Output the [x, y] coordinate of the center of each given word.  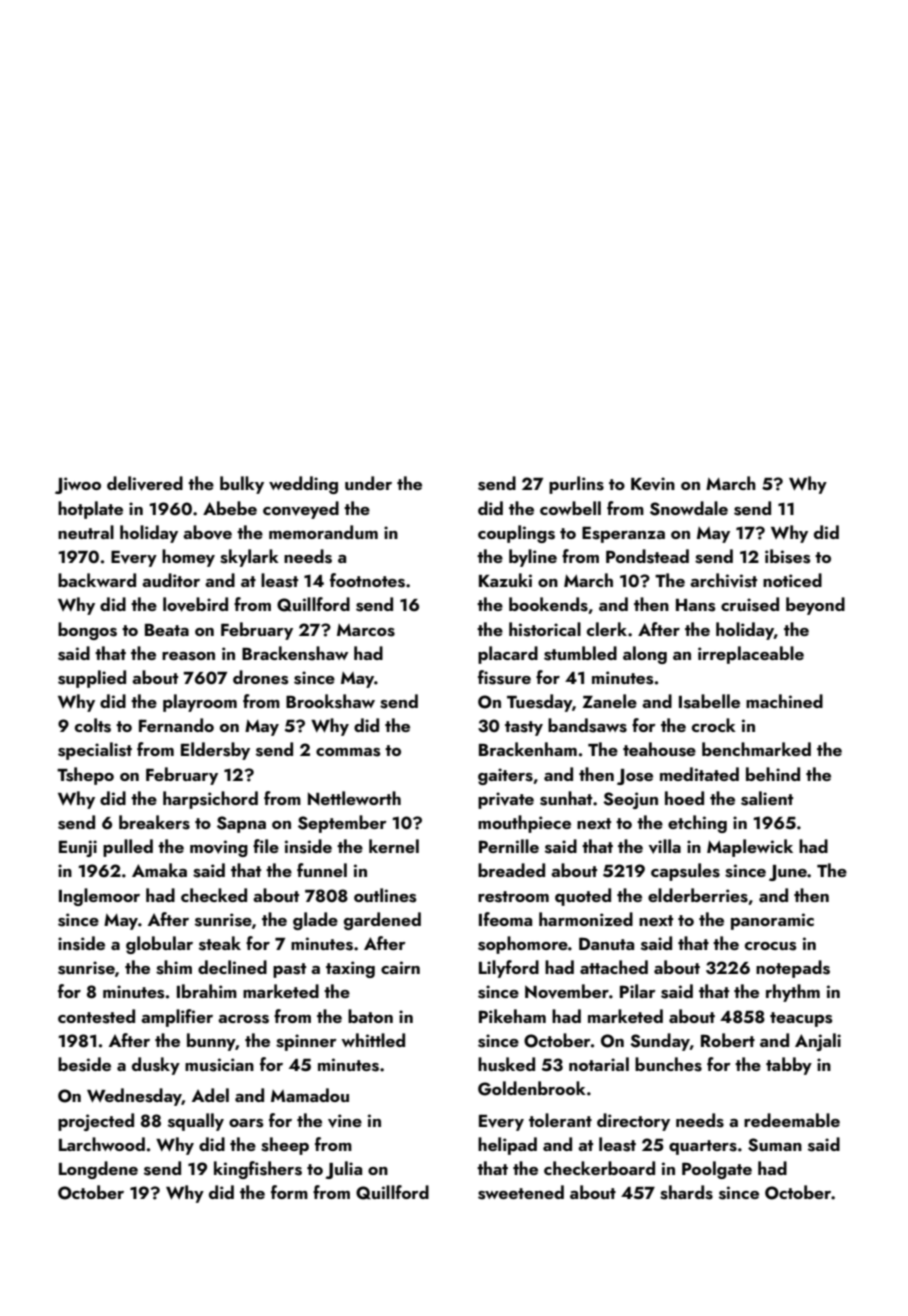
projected [96, 1122]
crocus [770, 946]
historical [545, 629]
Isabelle [709, 701]
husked [506, 1064]
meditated [699, 774]
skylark [249, 558]
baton [370, 1016]
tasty [524, 728]
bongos [87, 631]
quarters [703, 1147]
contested [96, 1016]
